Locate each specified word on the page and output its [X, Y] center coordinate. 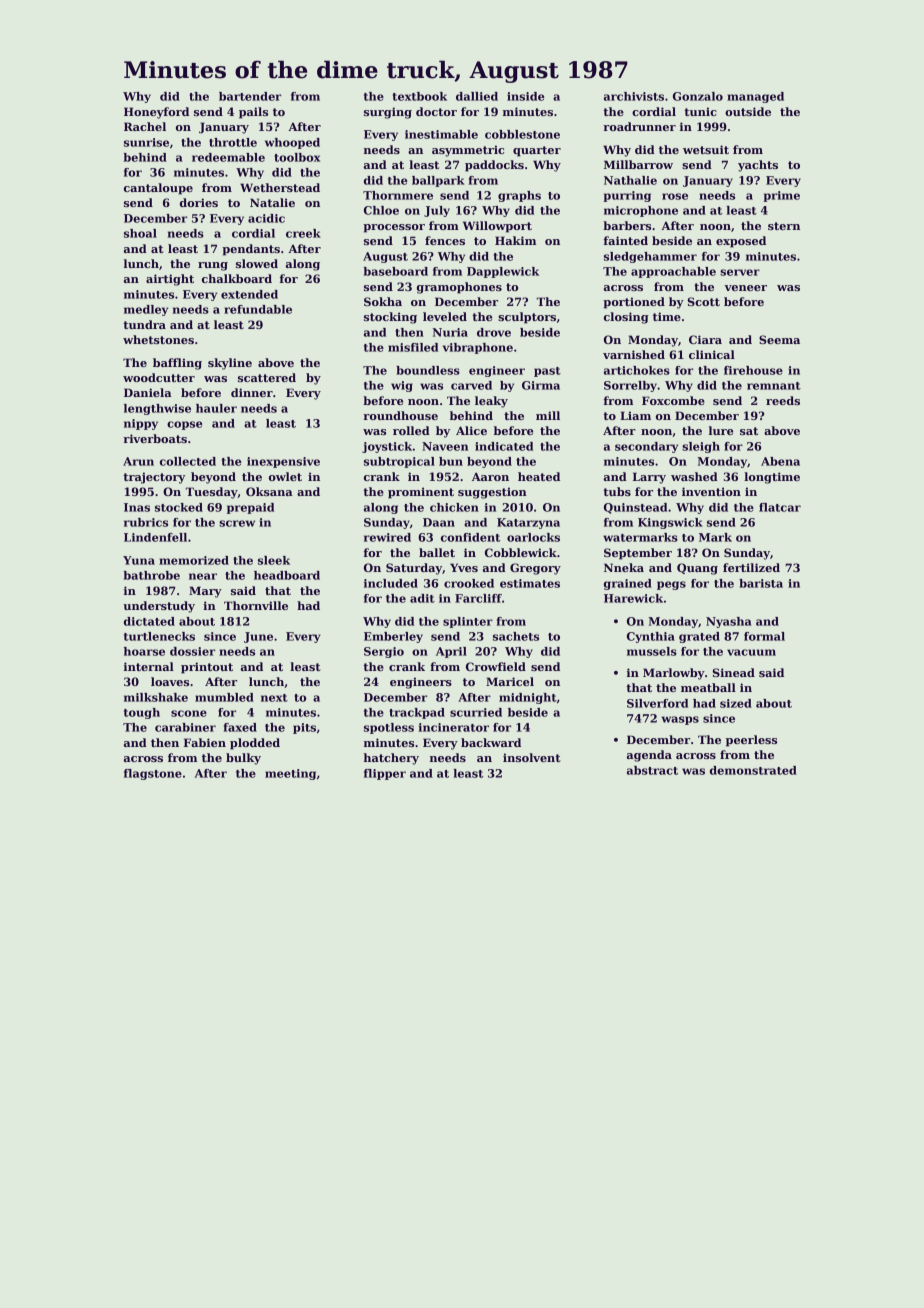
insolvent [531, 757]
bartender [250, 96]
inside [526, 96]
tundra [144, 324]
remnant [774, 386]
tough [142, 713]
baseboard [395, 271]
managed [755, 97]
